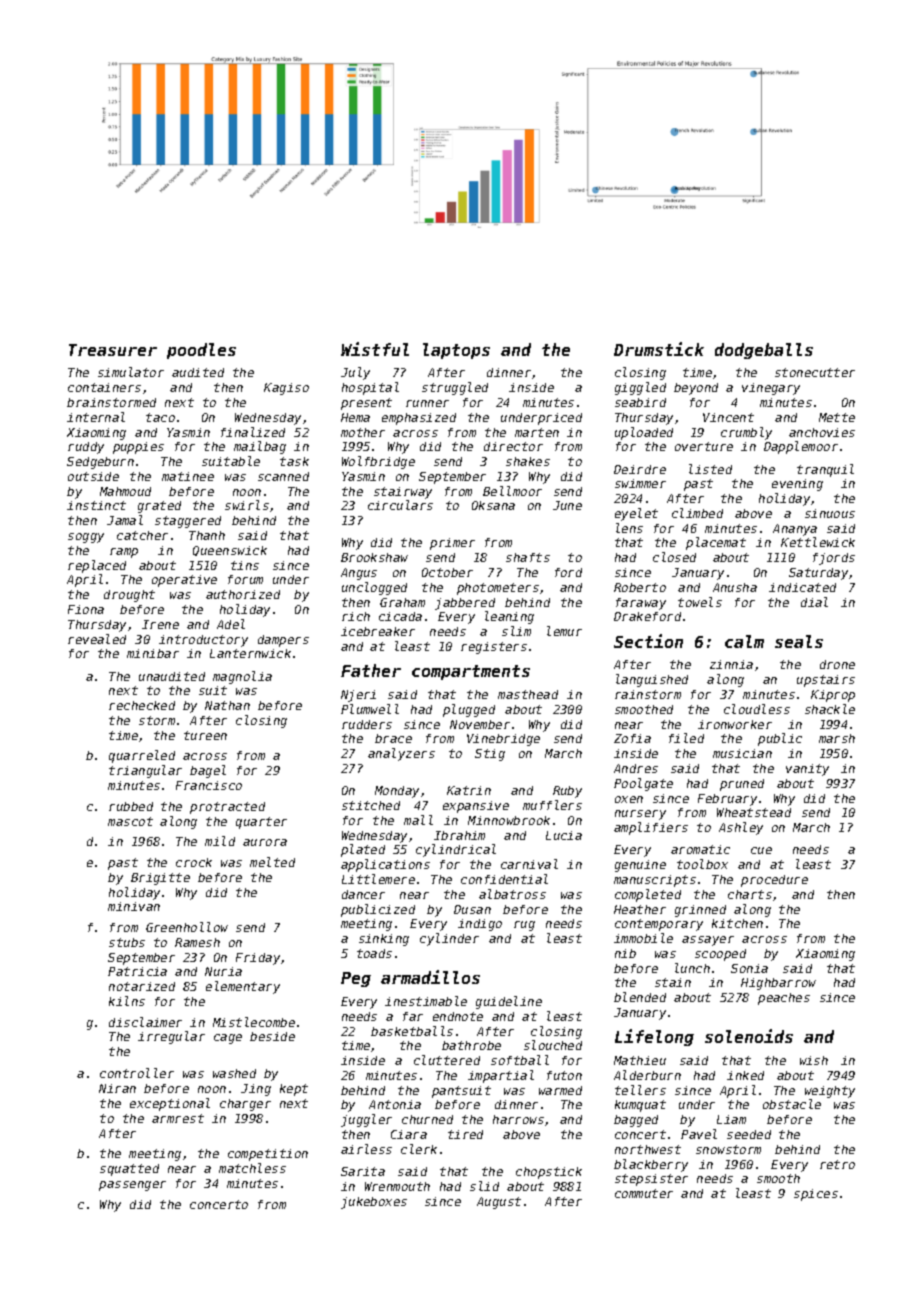 The height and width of the screenshot is (1308, 924). What do you see at coordinates (807, 770) in the screenshot?
I see `vanity` at bounding box center [807, 770].
